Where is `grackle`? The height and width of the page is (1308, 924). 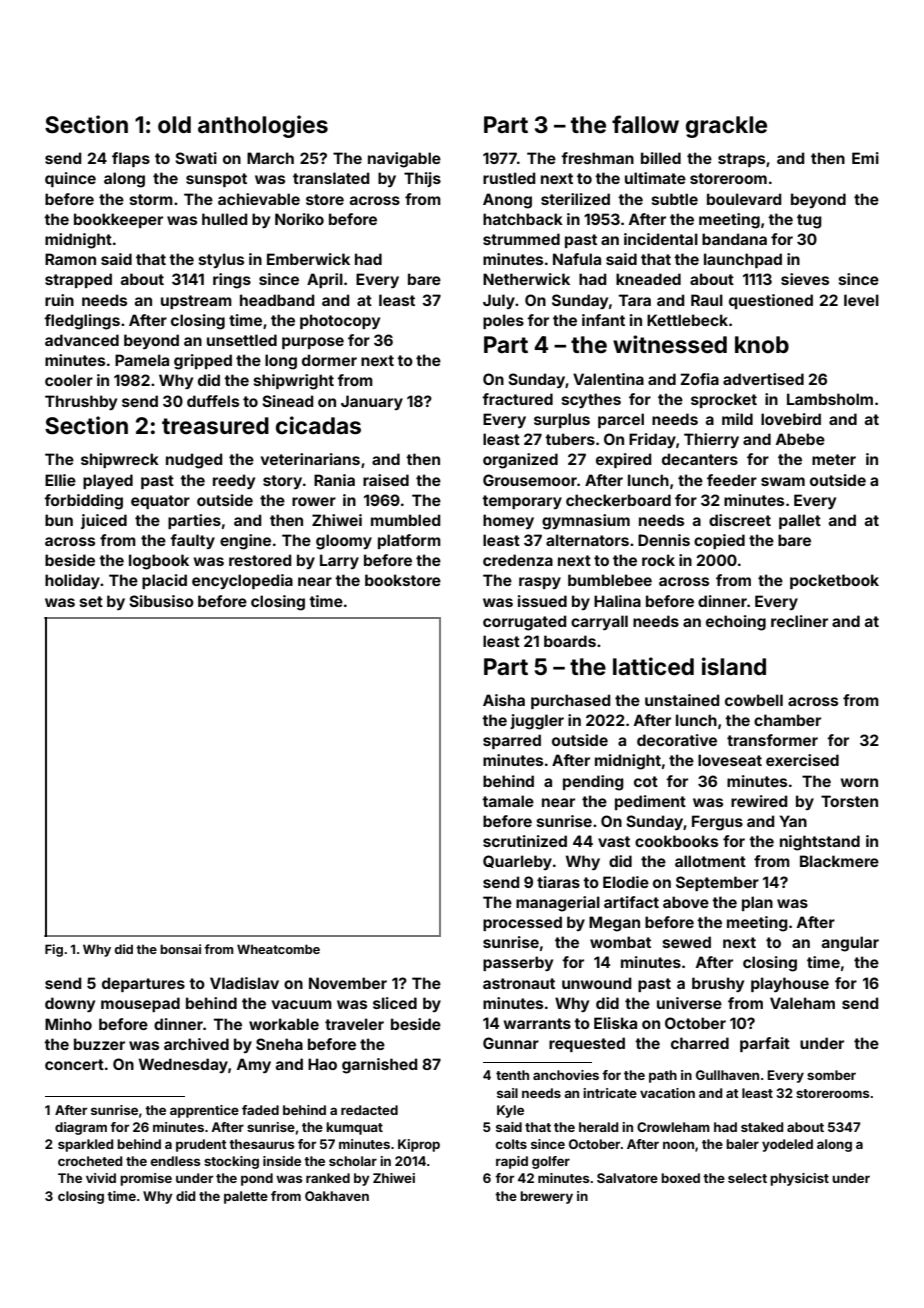
grackle is located at coordinates (726, 127).
